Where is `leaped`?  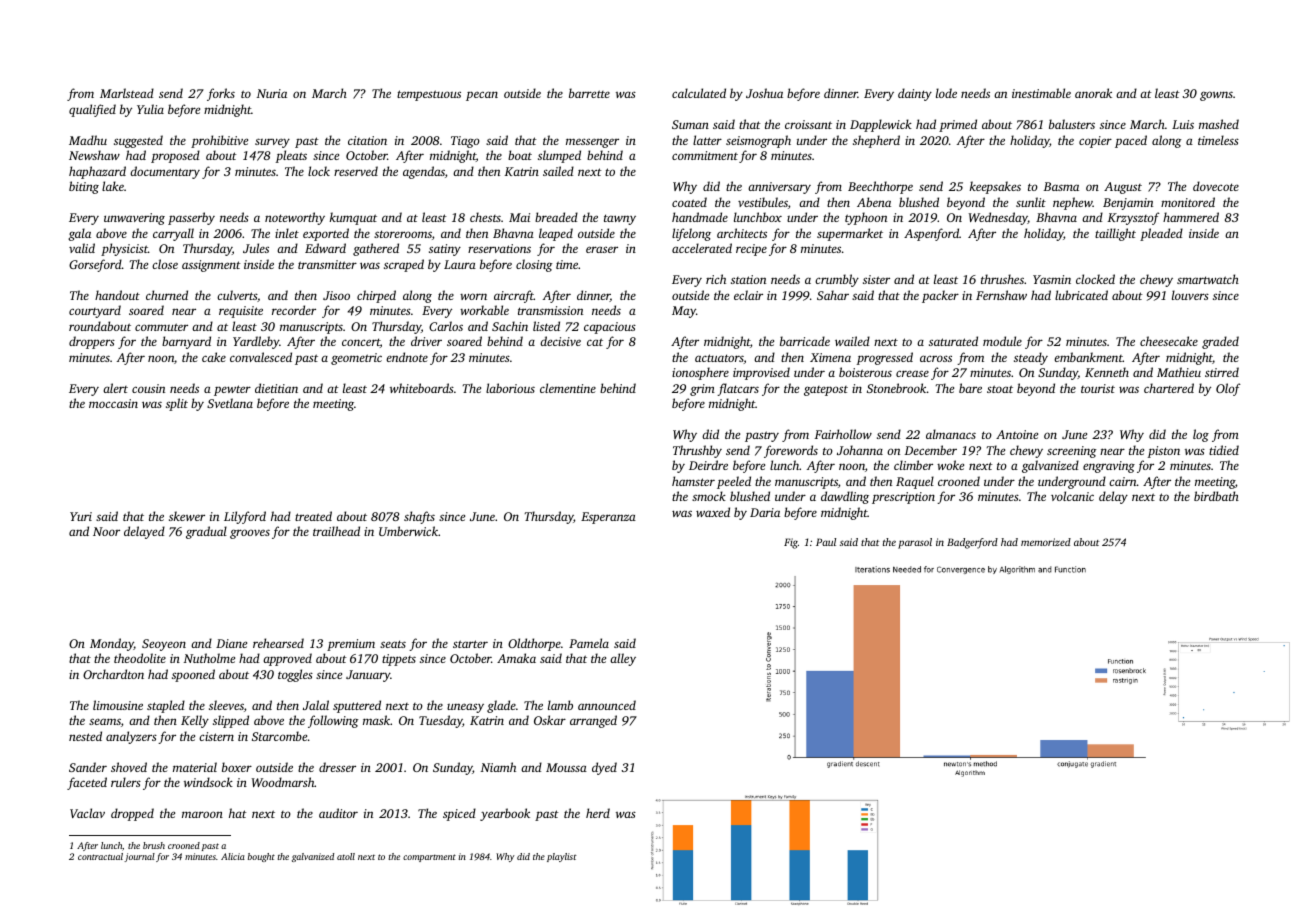 leaped is located at coordinates (556, 234).
